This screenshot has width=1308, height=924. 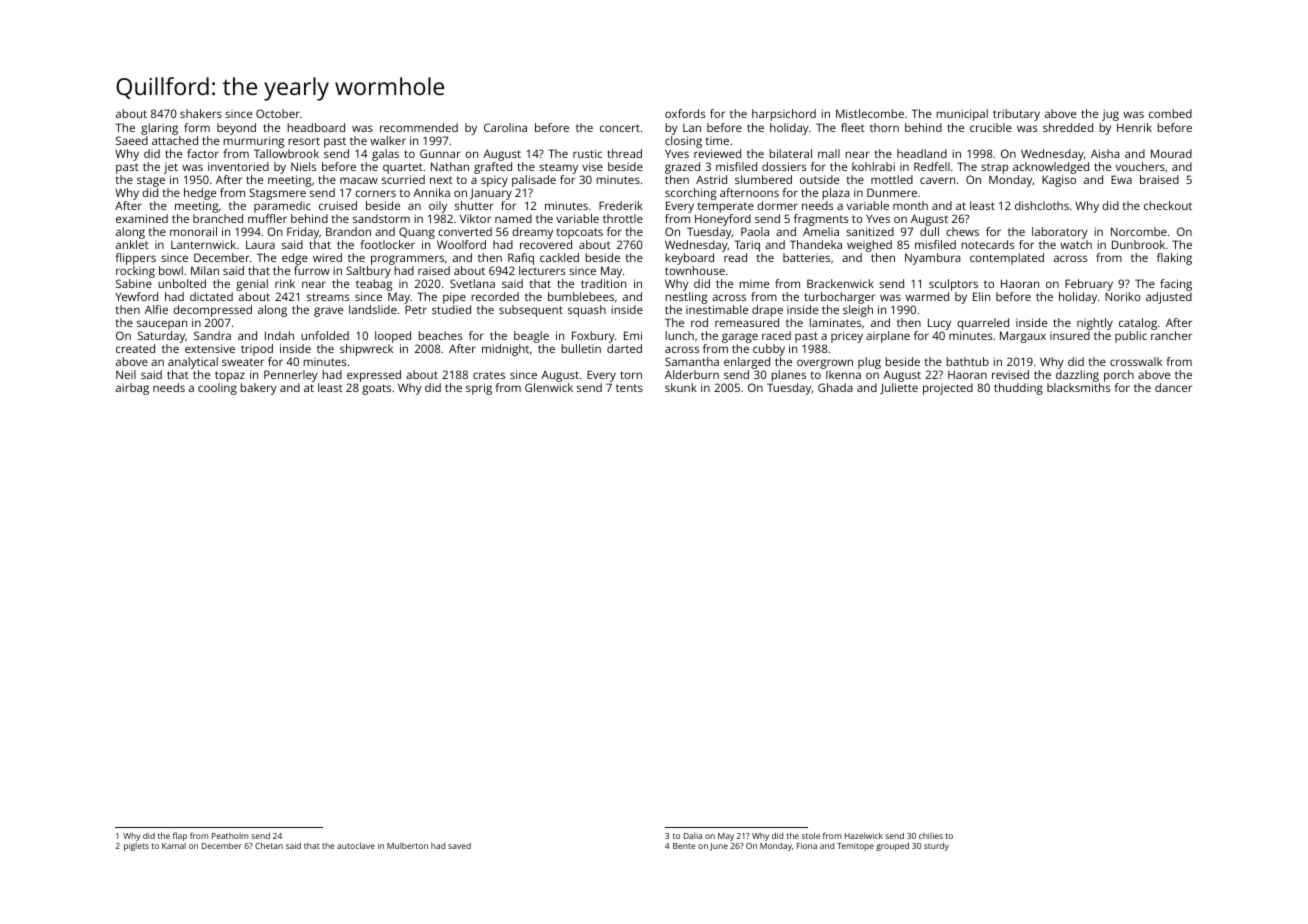 I want to click on stole, so click(x=811, y=835).
